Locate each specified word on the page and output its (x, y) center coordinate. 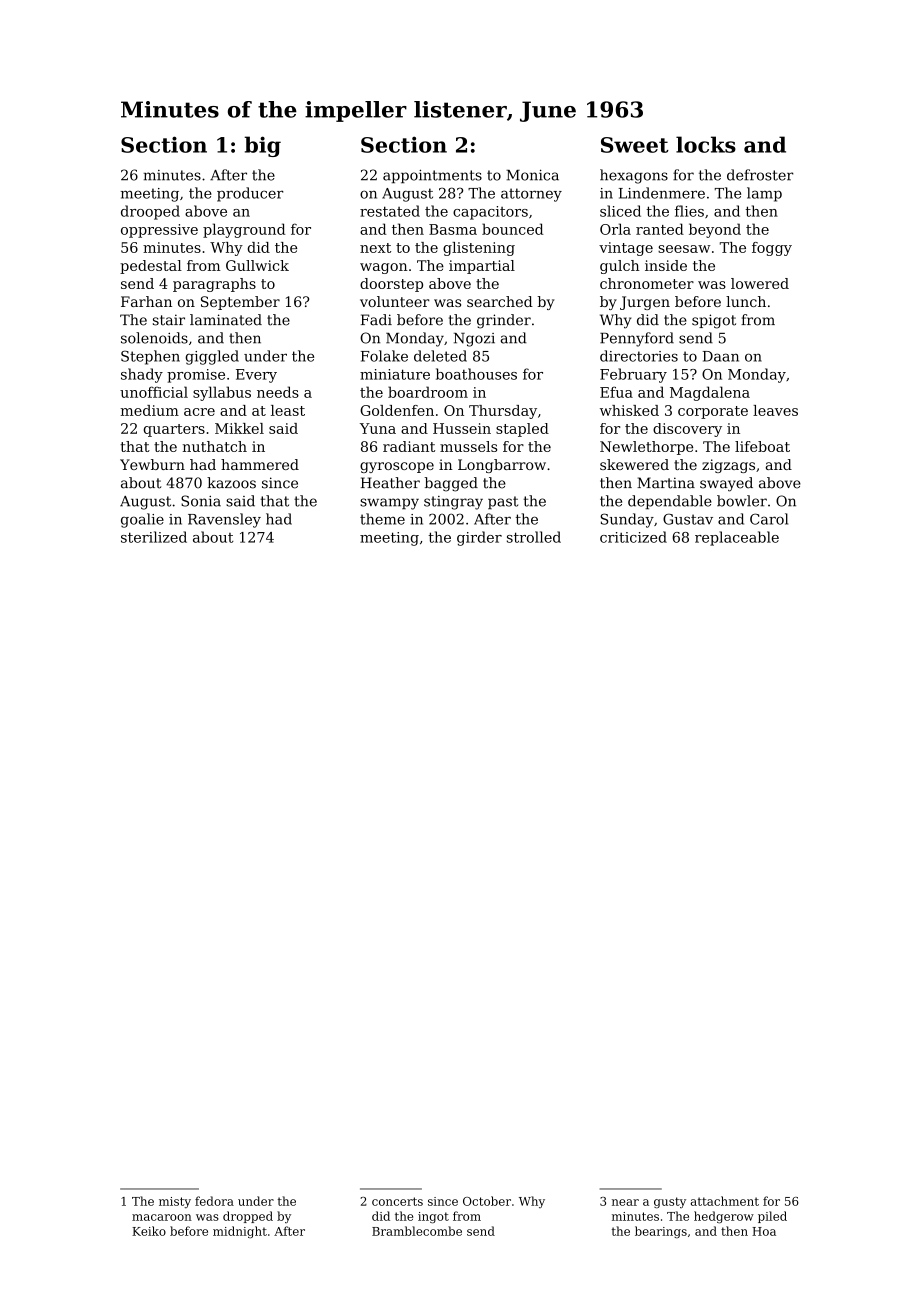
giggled (212, 357)
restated (390, 211)
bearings (661, 1232)
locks (706, 144)
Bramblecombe (417, 1231)
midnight (240, 1232)
